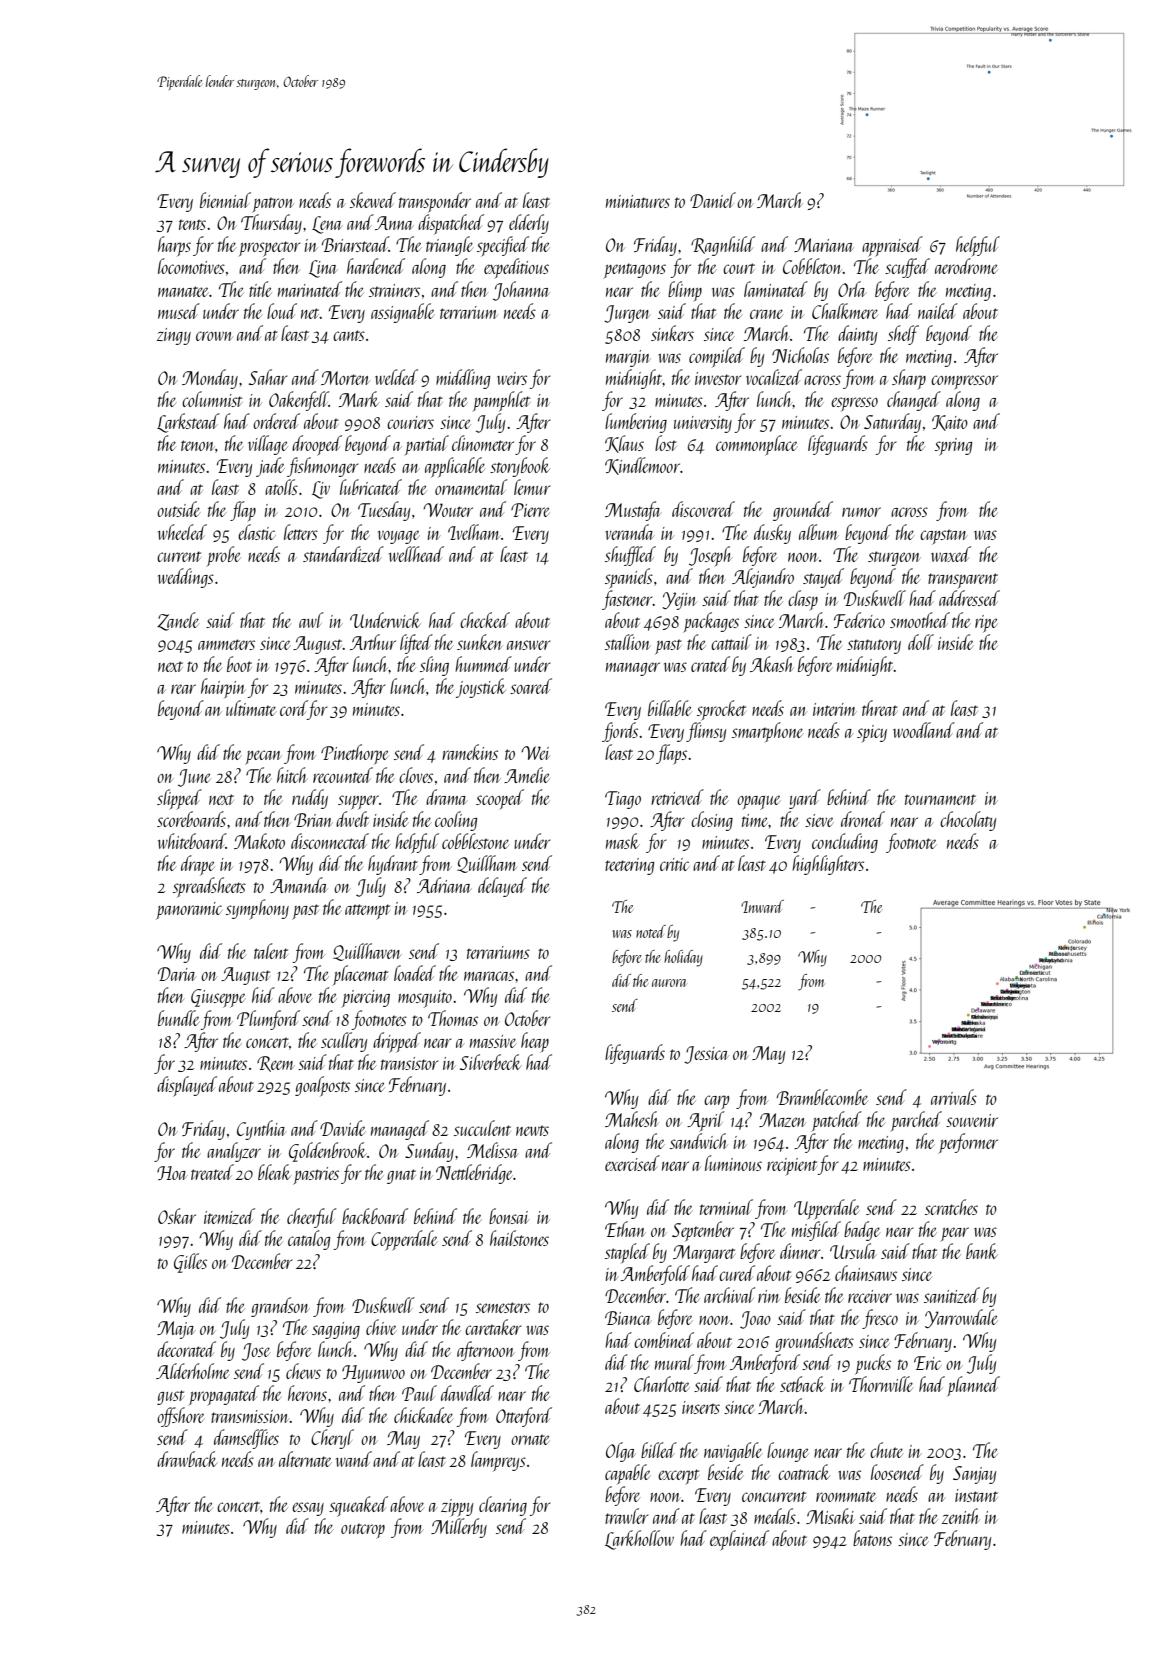 This image has height=1673, width=1155. I want to click on damselflies, so click(246, 1439).
